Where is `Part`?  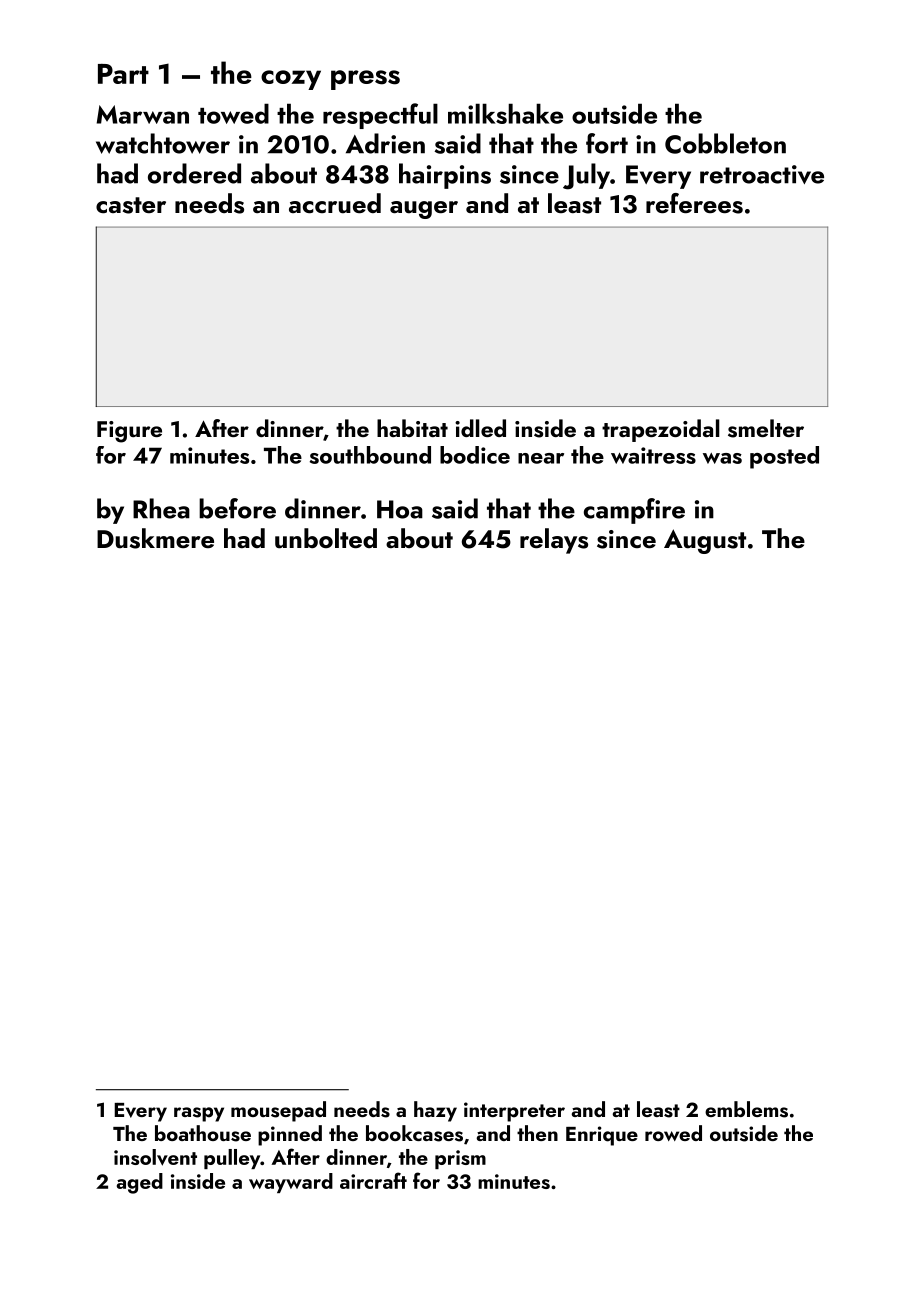
Part is located at coordinates (123, 74).
